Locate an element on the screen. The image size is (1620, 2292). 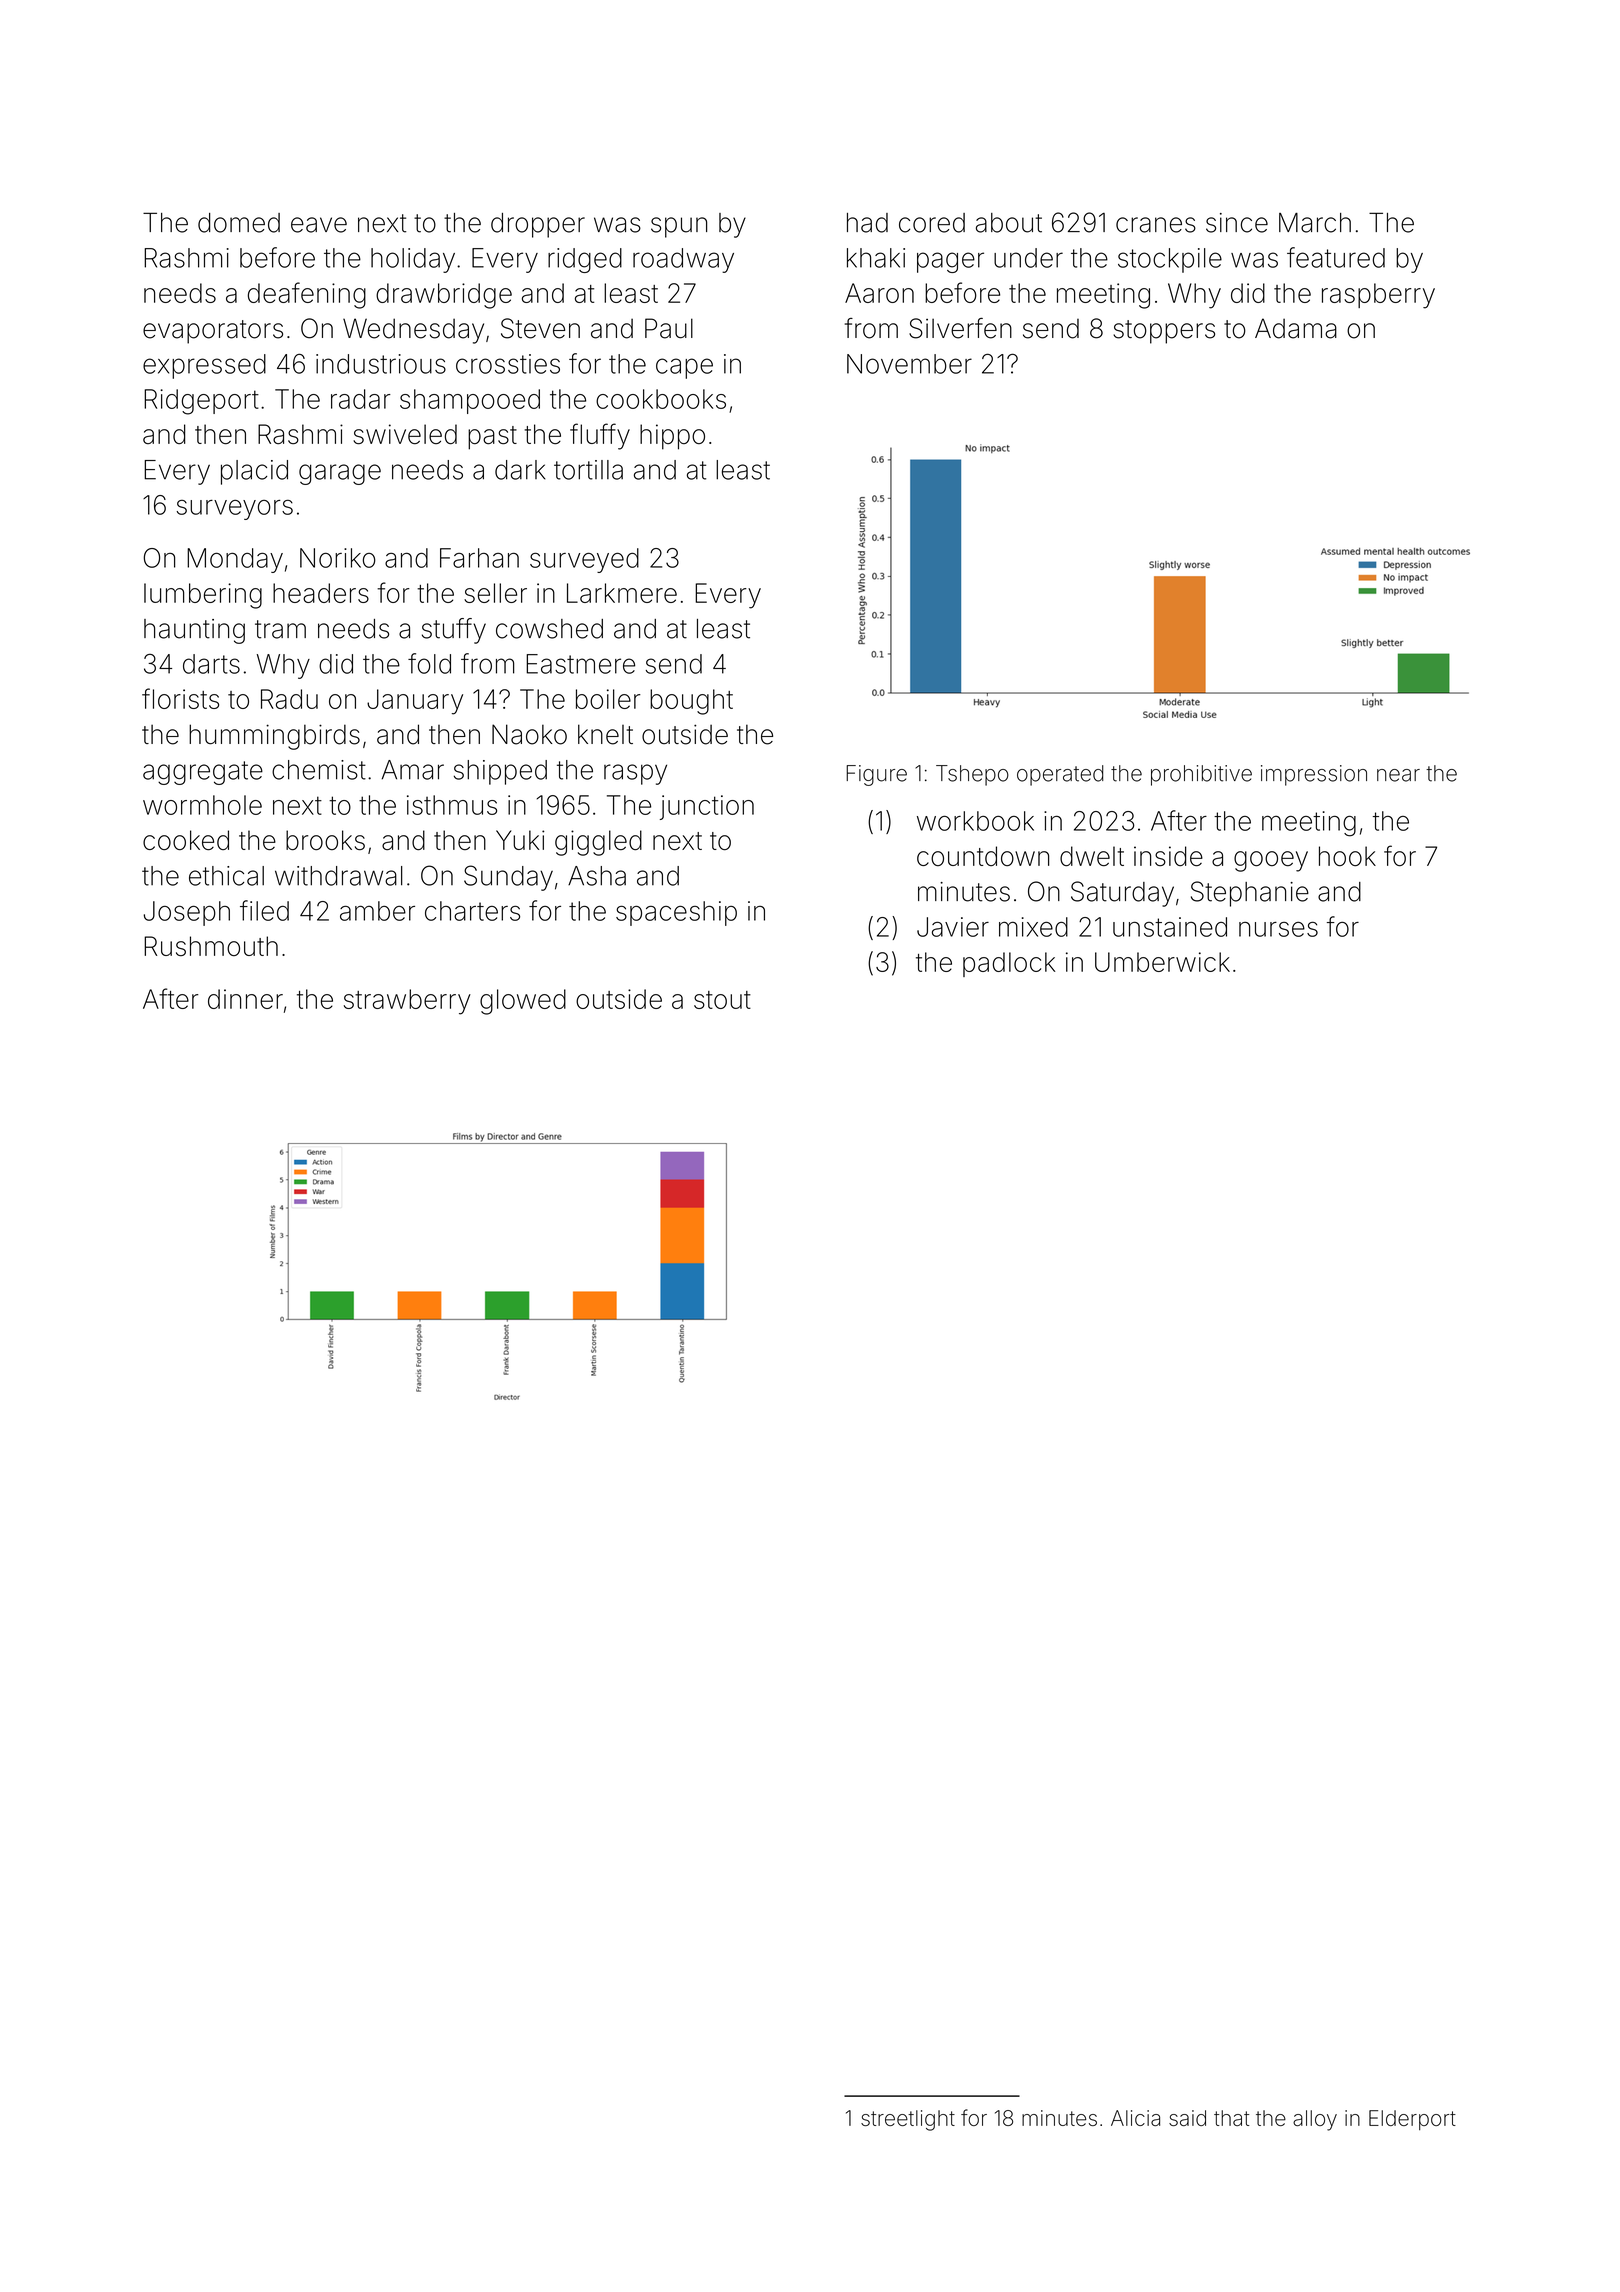
stout is located at coordinates (722, 1000).
